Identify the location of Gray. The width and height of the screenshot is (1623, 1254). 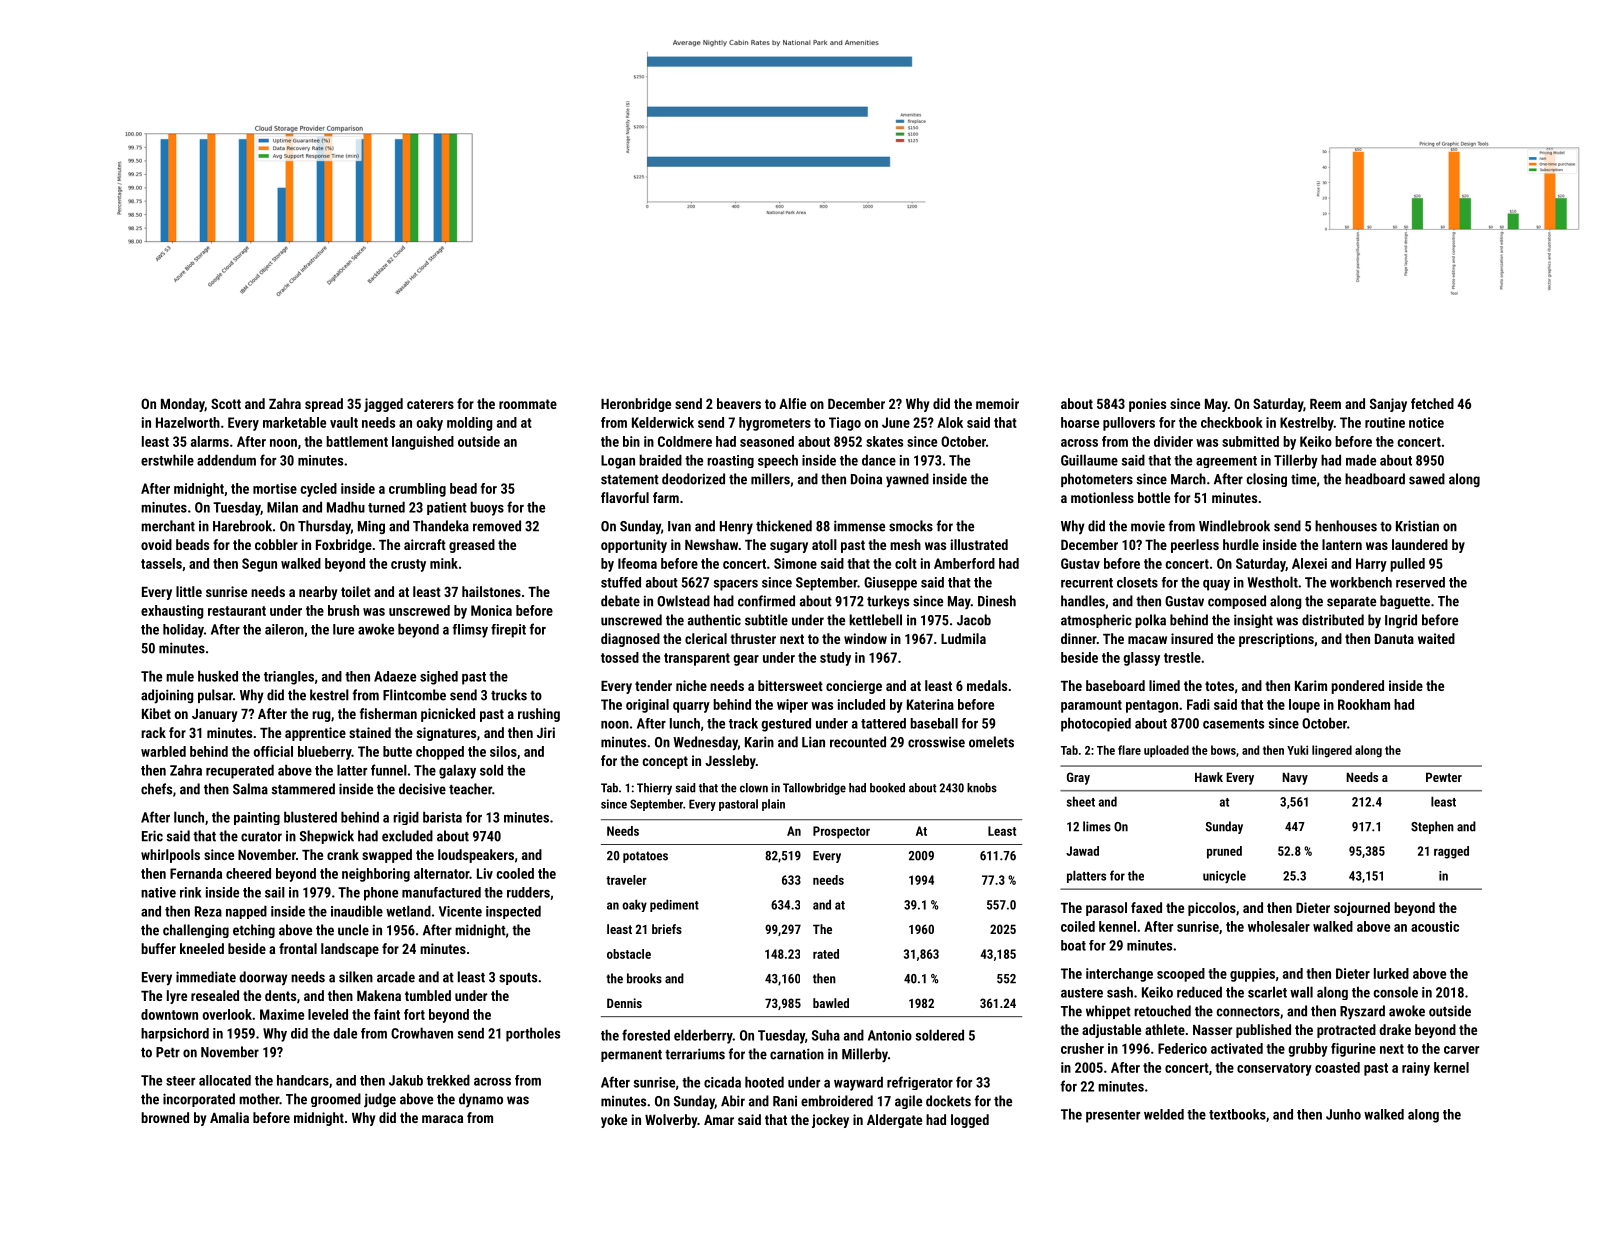
(1078, 778).
